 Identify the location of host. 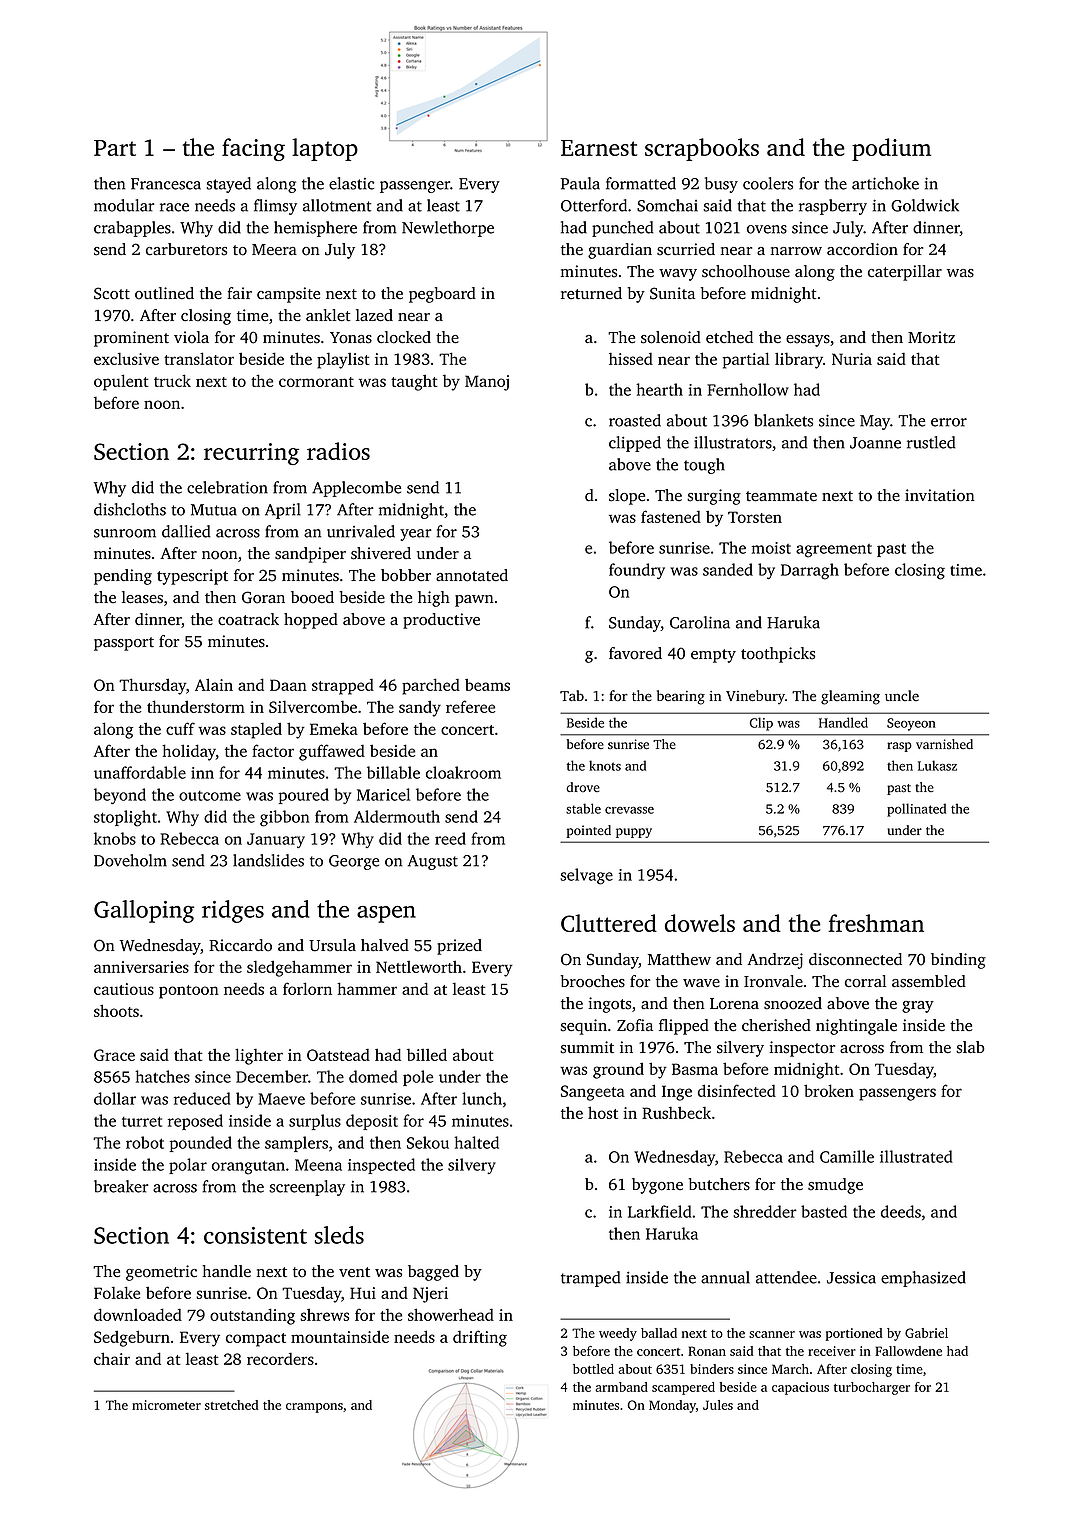
(603, 1112).
